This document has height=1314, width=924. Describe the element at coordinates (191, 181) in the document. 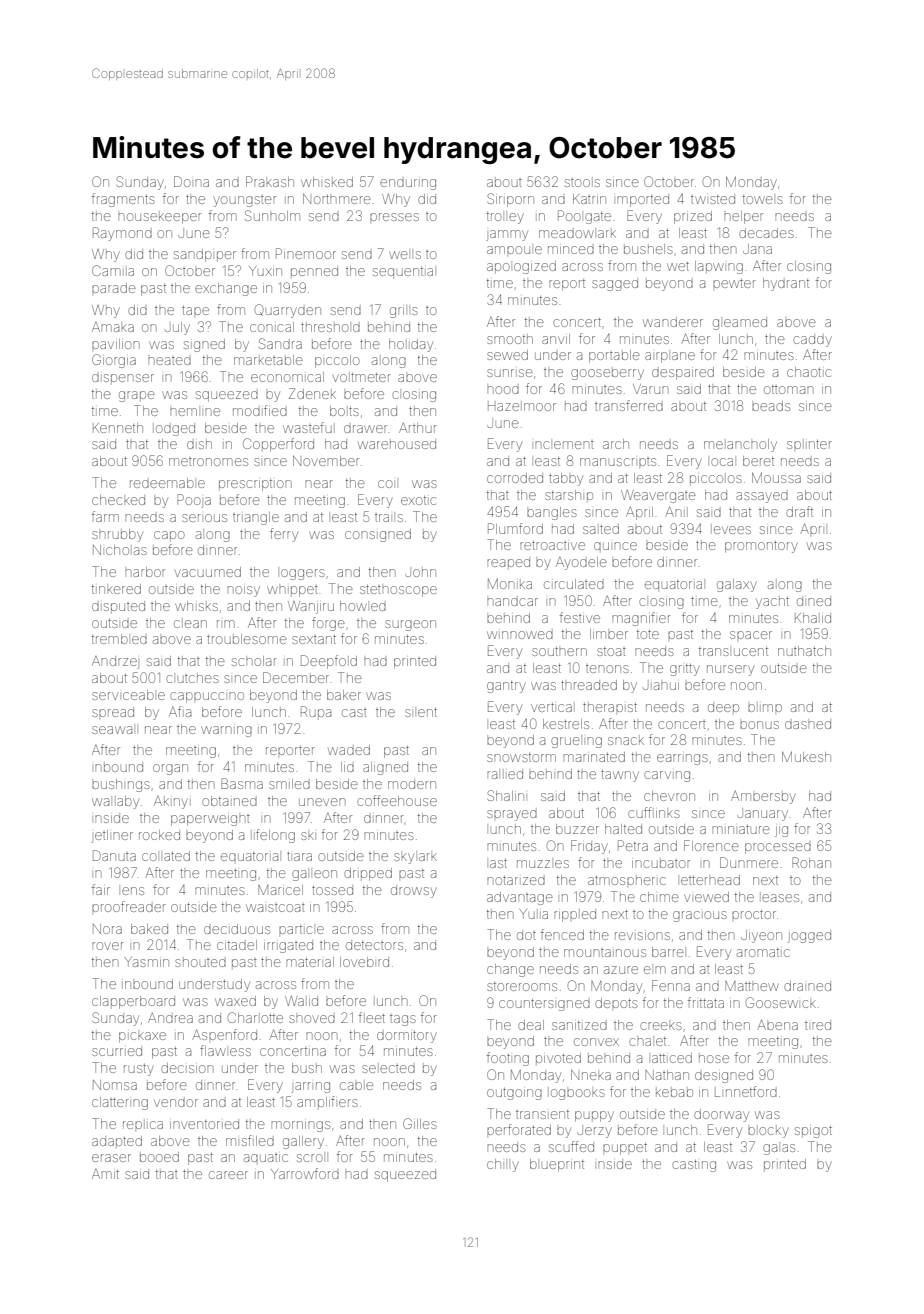

I see `Doina` at that location.
